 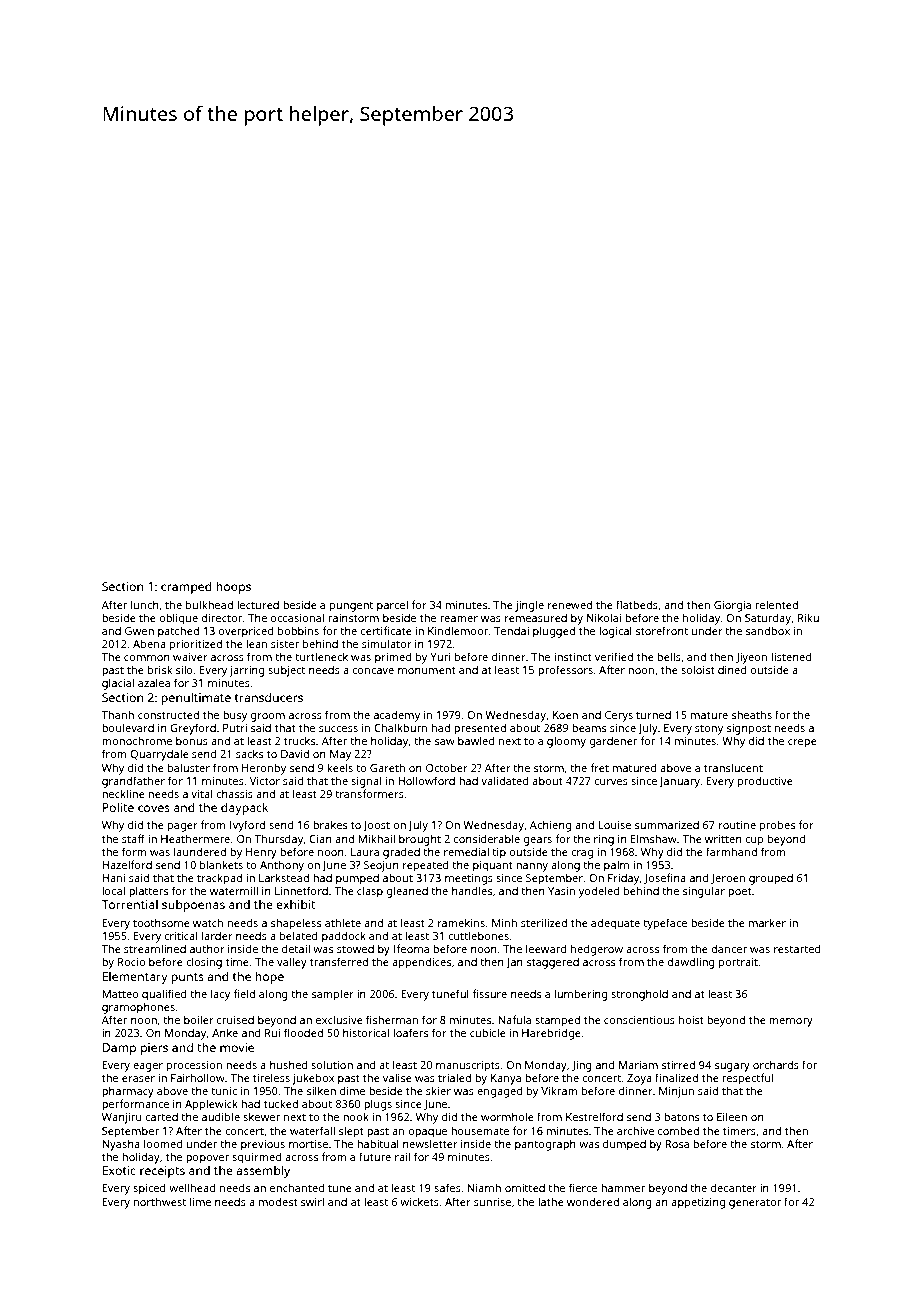 What do you see at coordinates (247, 826) in the screenshot?
I see `Ivyford` at bounding box center [247, 826].
